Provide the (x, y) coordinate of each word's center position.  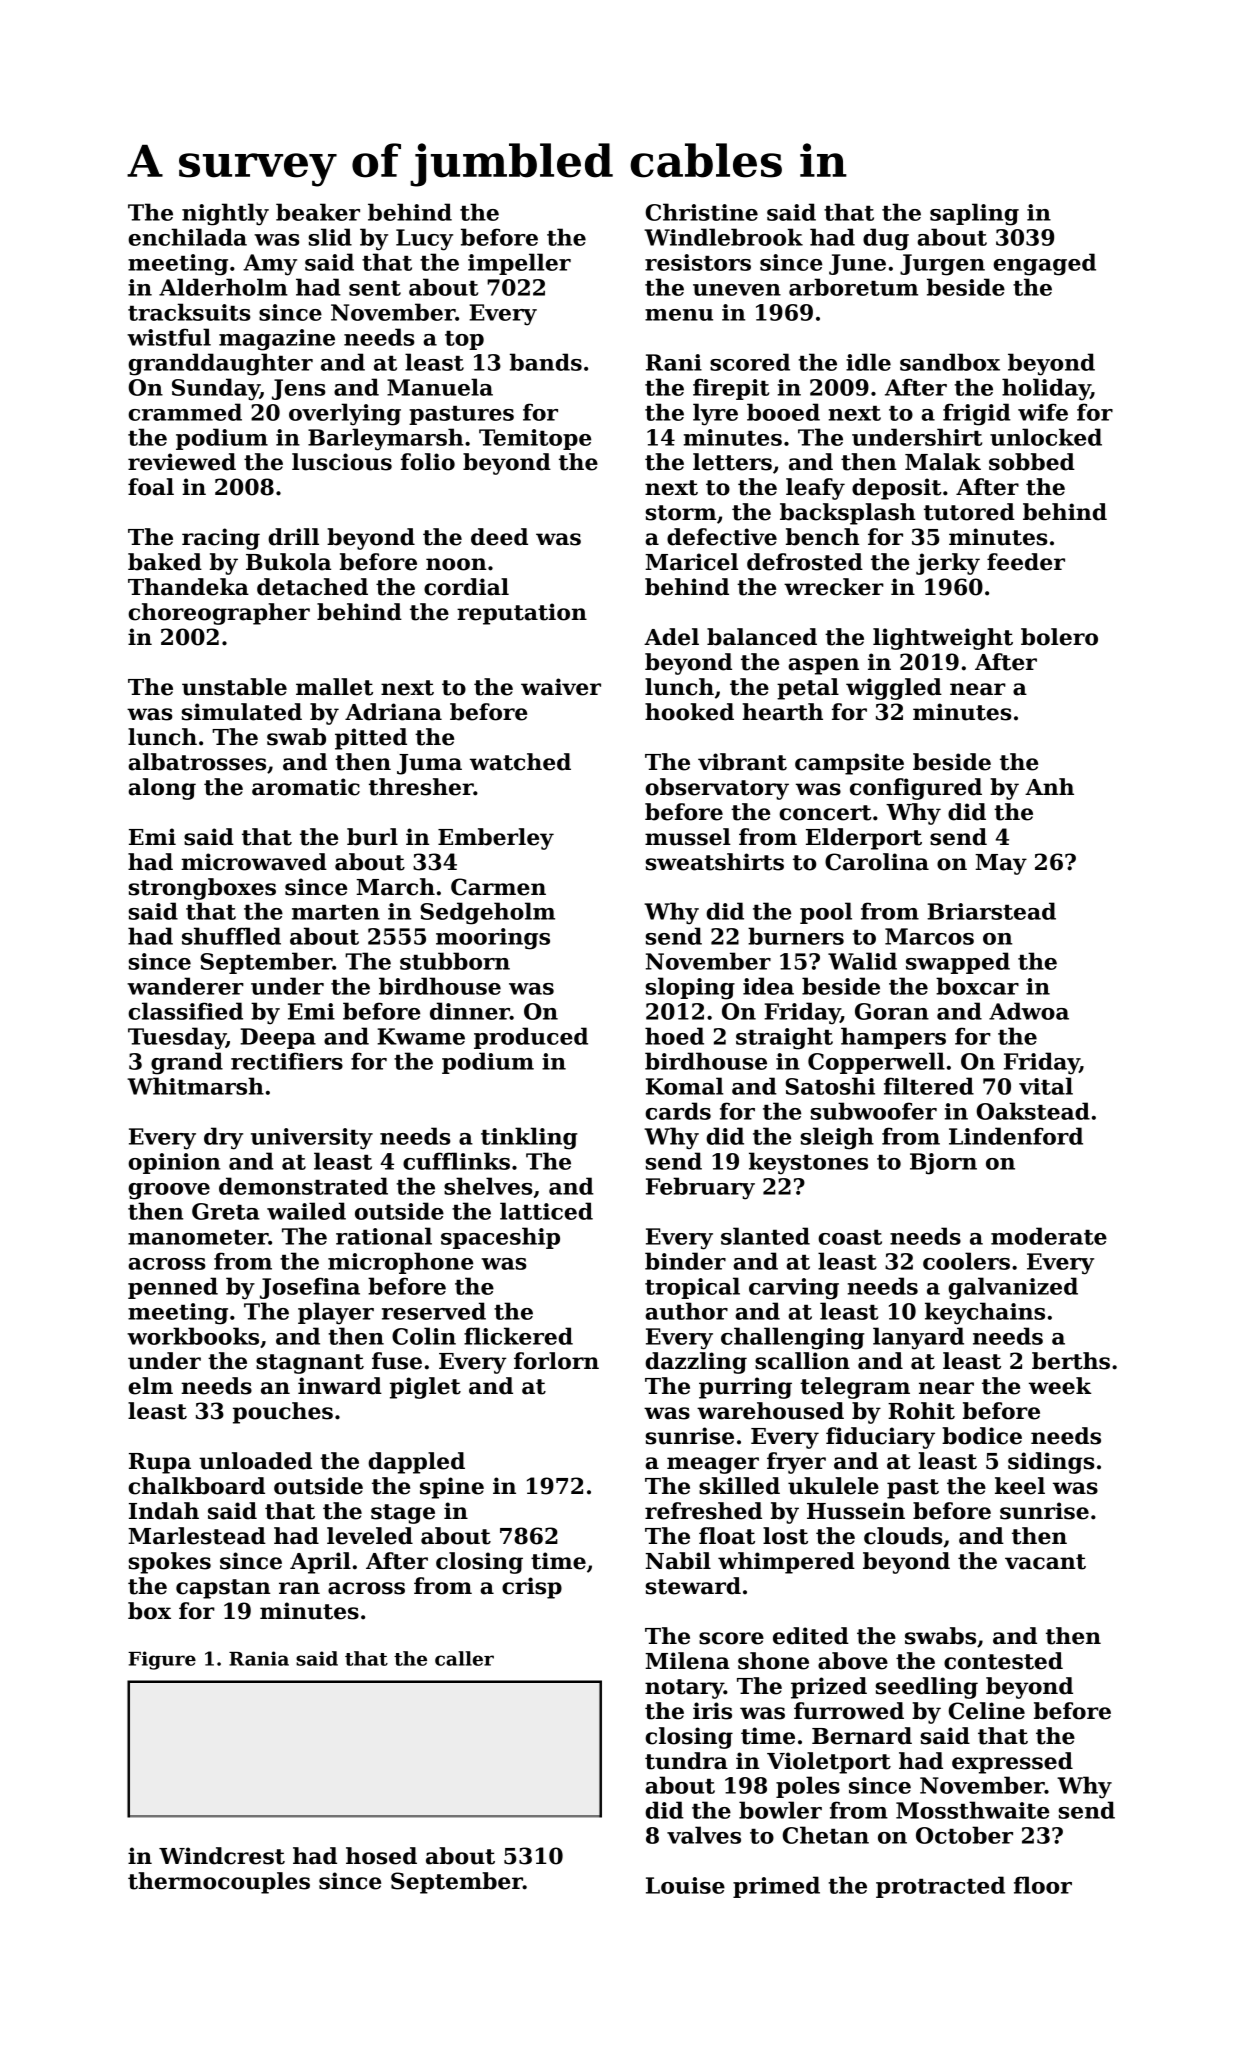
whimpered (786, 1563)
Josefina (310, 1288)
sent (375, 288)
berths (1071, 1361)
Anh (1049, 786)
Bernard (862, 1736)
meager (713, 1465)
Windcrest (222, 1856)
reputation (522, 614)
